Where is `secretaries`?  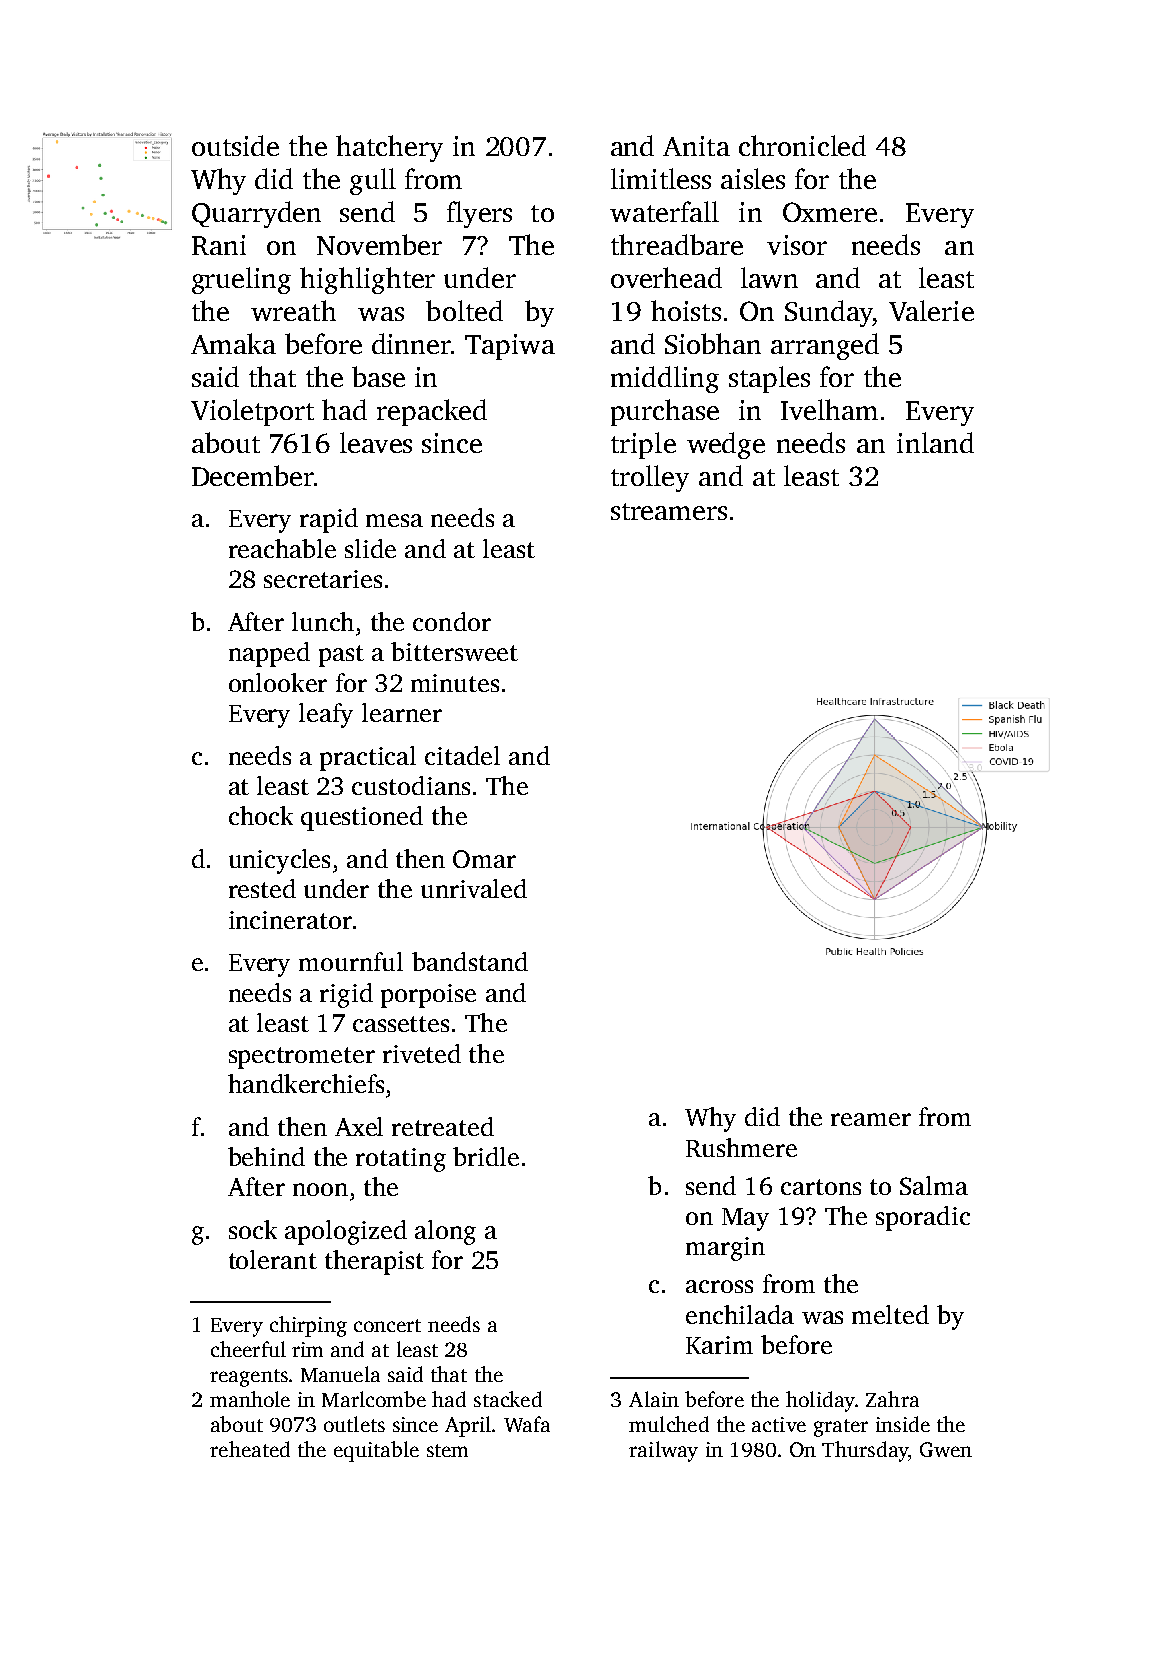 secretaries is located at coordinates (323, 579).
